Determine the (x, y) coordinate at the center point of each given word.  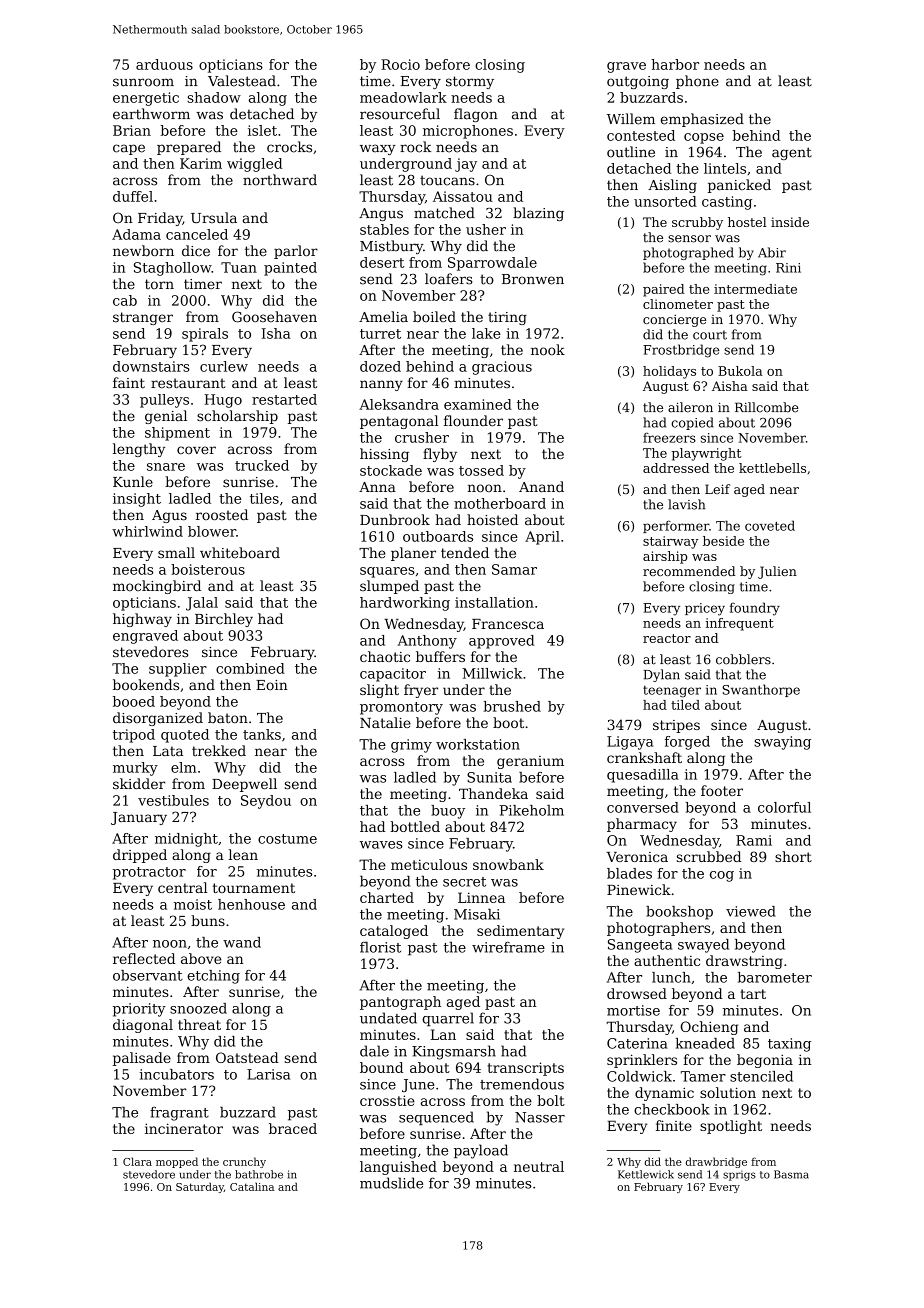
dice (196, 250)
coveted (770, 525)
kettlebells (772, 468)
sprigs (739, 1175)
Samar (514, 569)
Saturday (200, 1187)
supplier (178, 670)
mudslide (391, 1183)
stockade (391, 470)
